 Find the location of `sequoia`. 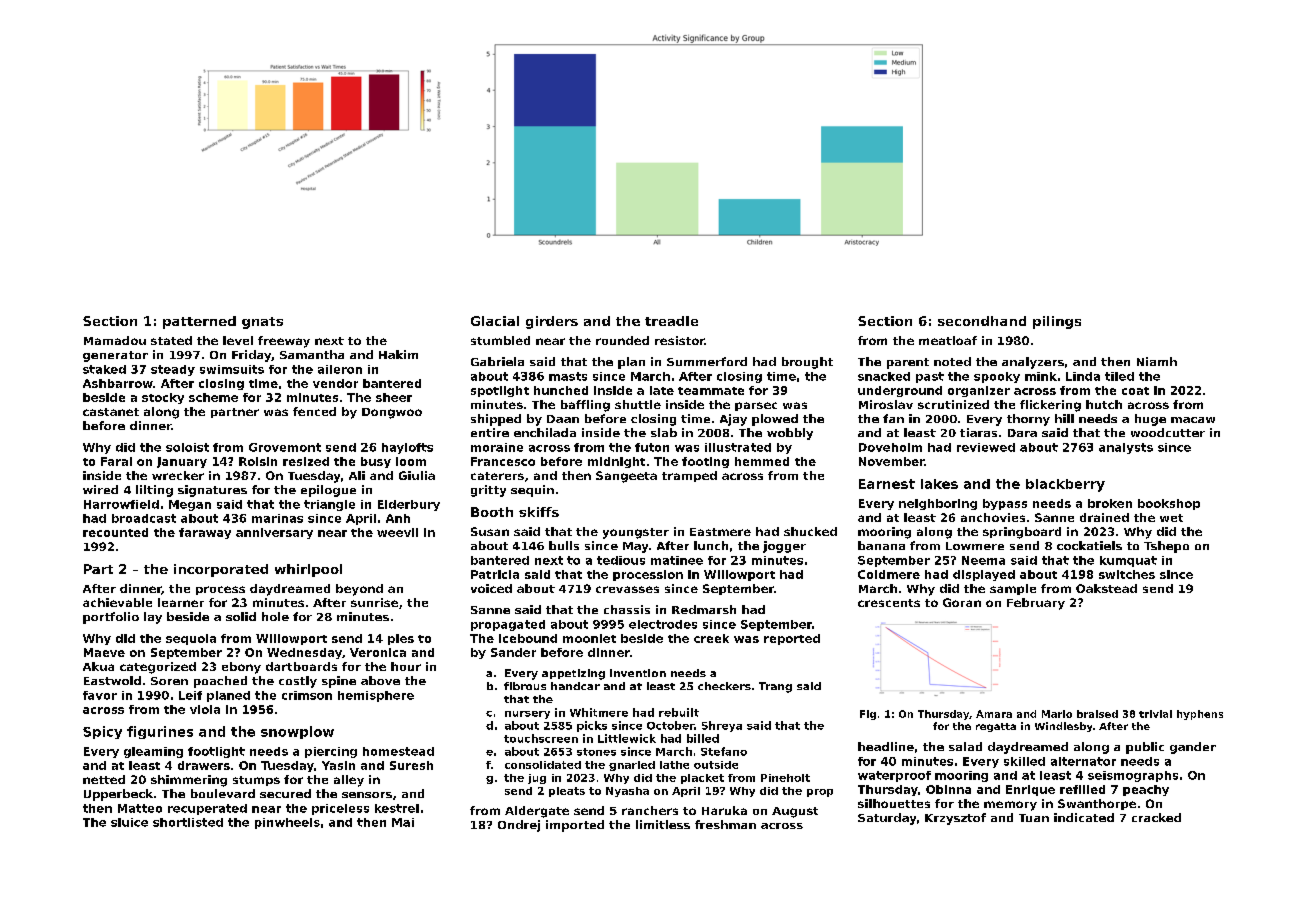

sequoia is located at coordinates (191, 639).
